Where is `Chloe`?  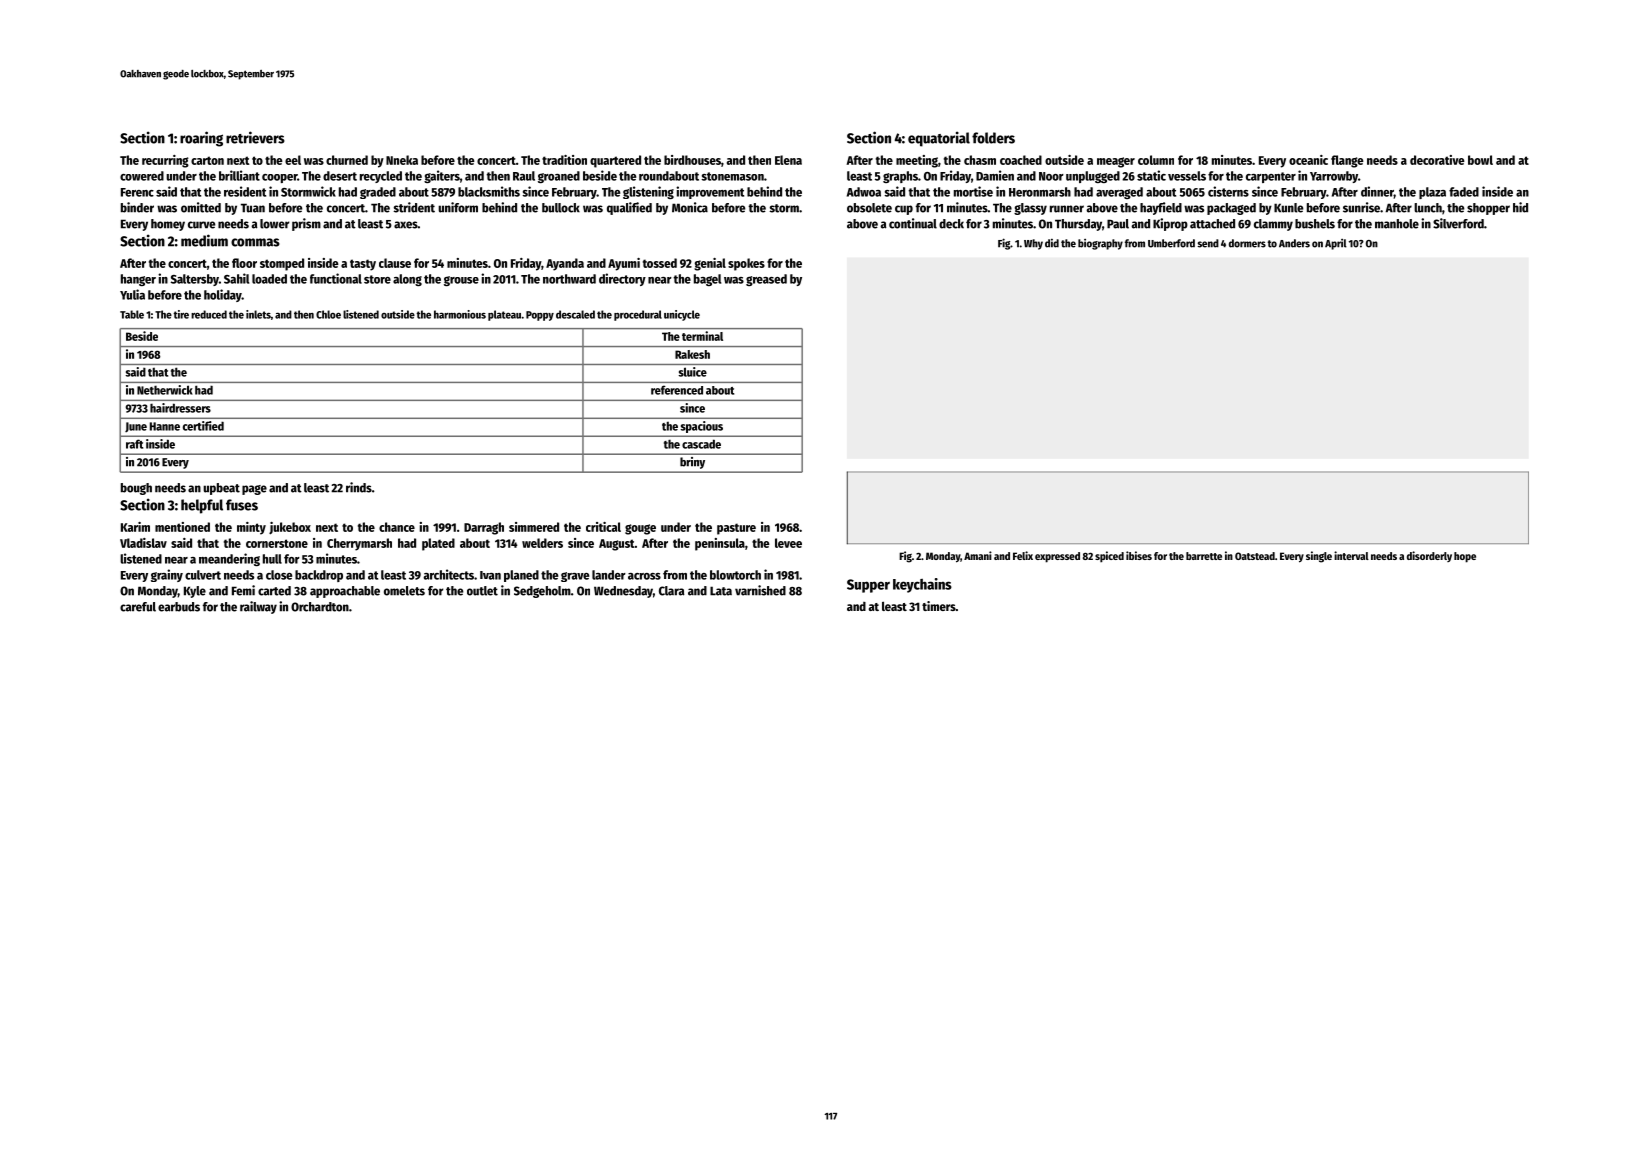
Chloe is located at coordinates (328, 314).
